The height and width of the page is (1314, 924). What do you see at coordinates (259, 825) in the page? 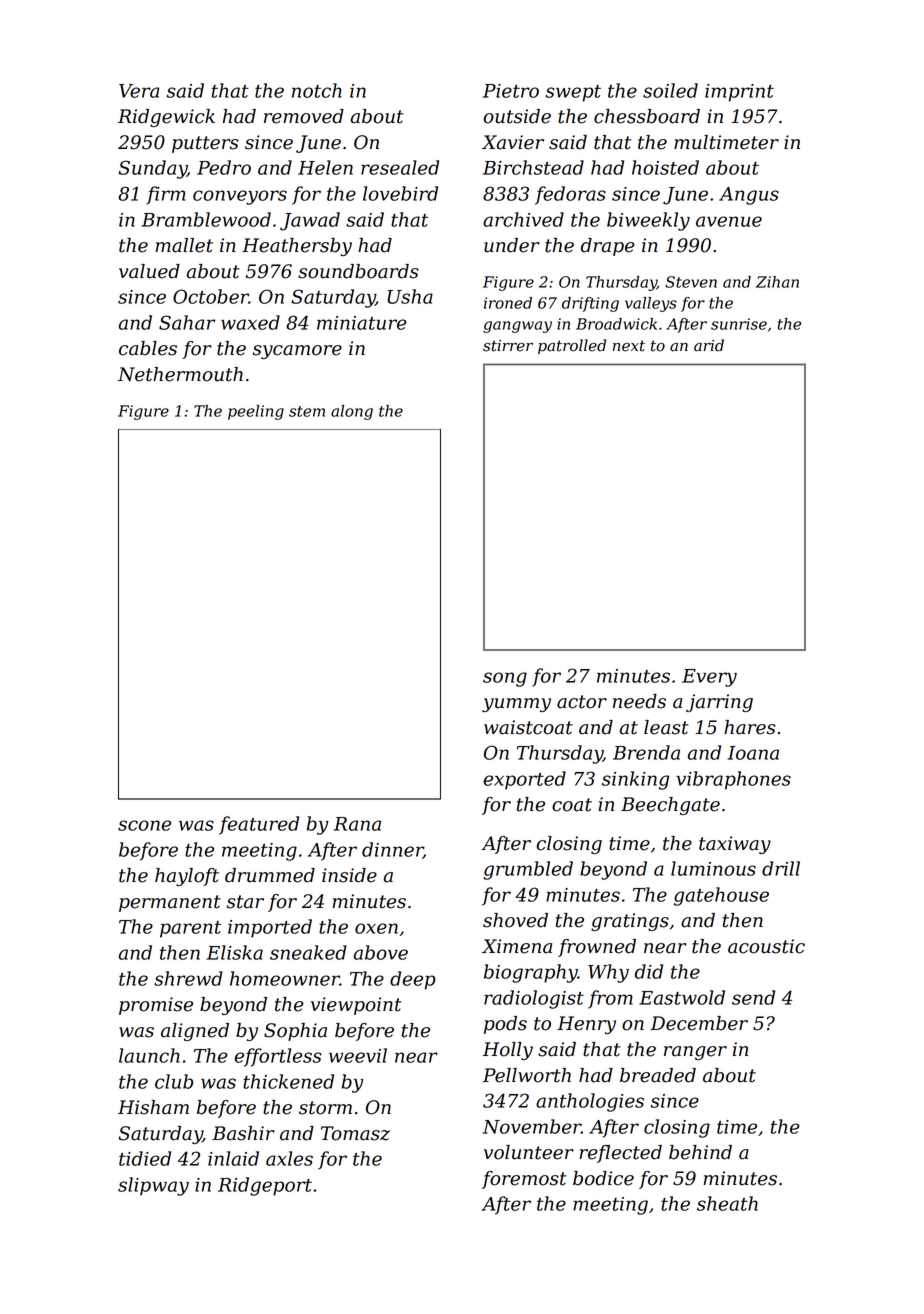
I see `featured` at bounding box center [259, 825].
